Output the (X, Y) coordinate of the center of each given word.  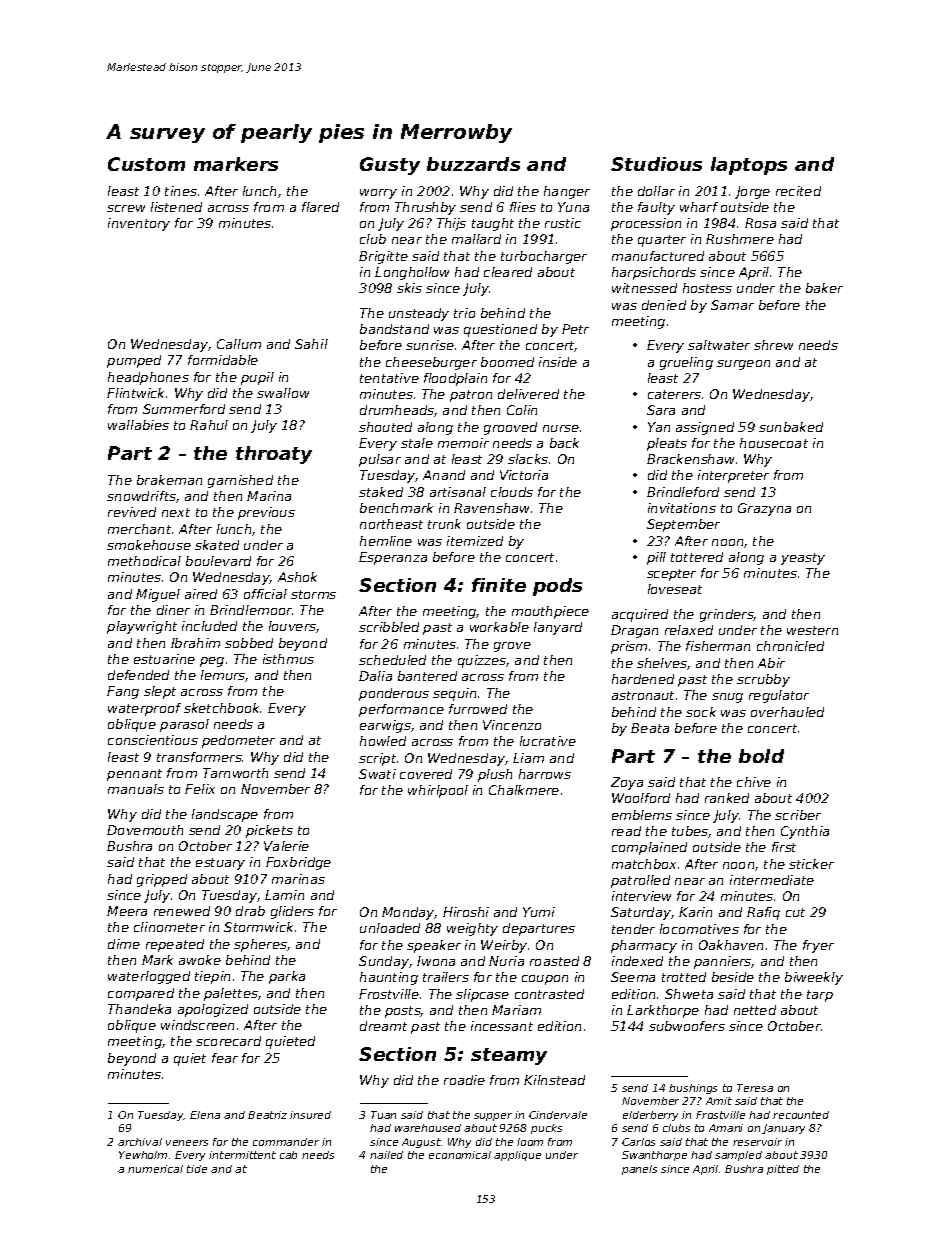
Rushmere (740, 239)
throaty (274, 455)
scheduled (392, 660)
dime (124, 944)
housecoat (774, 443)
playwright (142, 627)
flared (320, 207)
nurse (561, 428)
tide (197, 1169)
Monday (408, 913)
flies (523, 207)
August (421, 1143)
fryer (818, 946)
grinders (727, 615)
